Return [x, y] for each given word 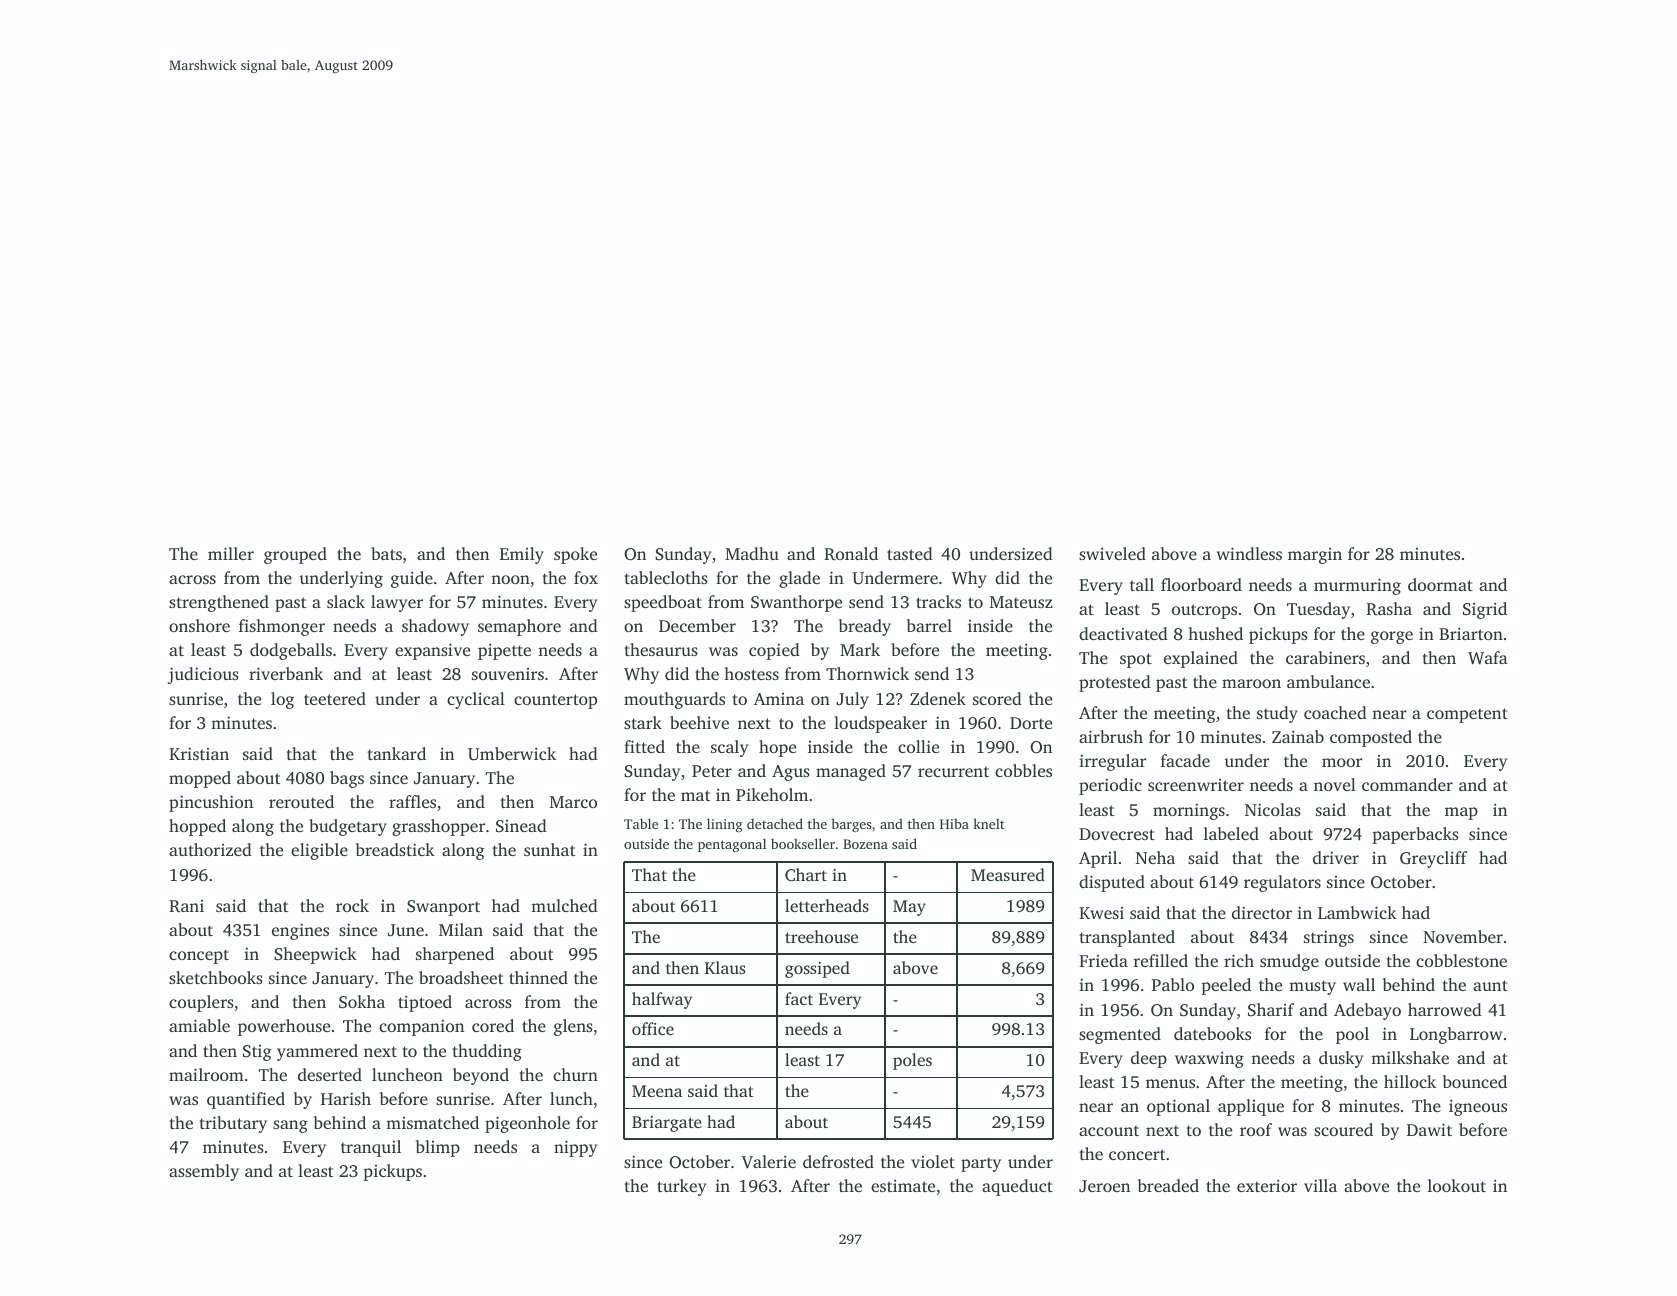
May [909, 908]
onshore [199, 625]
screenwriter [1196, 785]
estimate [903, 1185]
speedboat [663, 603]
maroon [1251, 683]
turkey [682, 1187]
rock [352, 905]
